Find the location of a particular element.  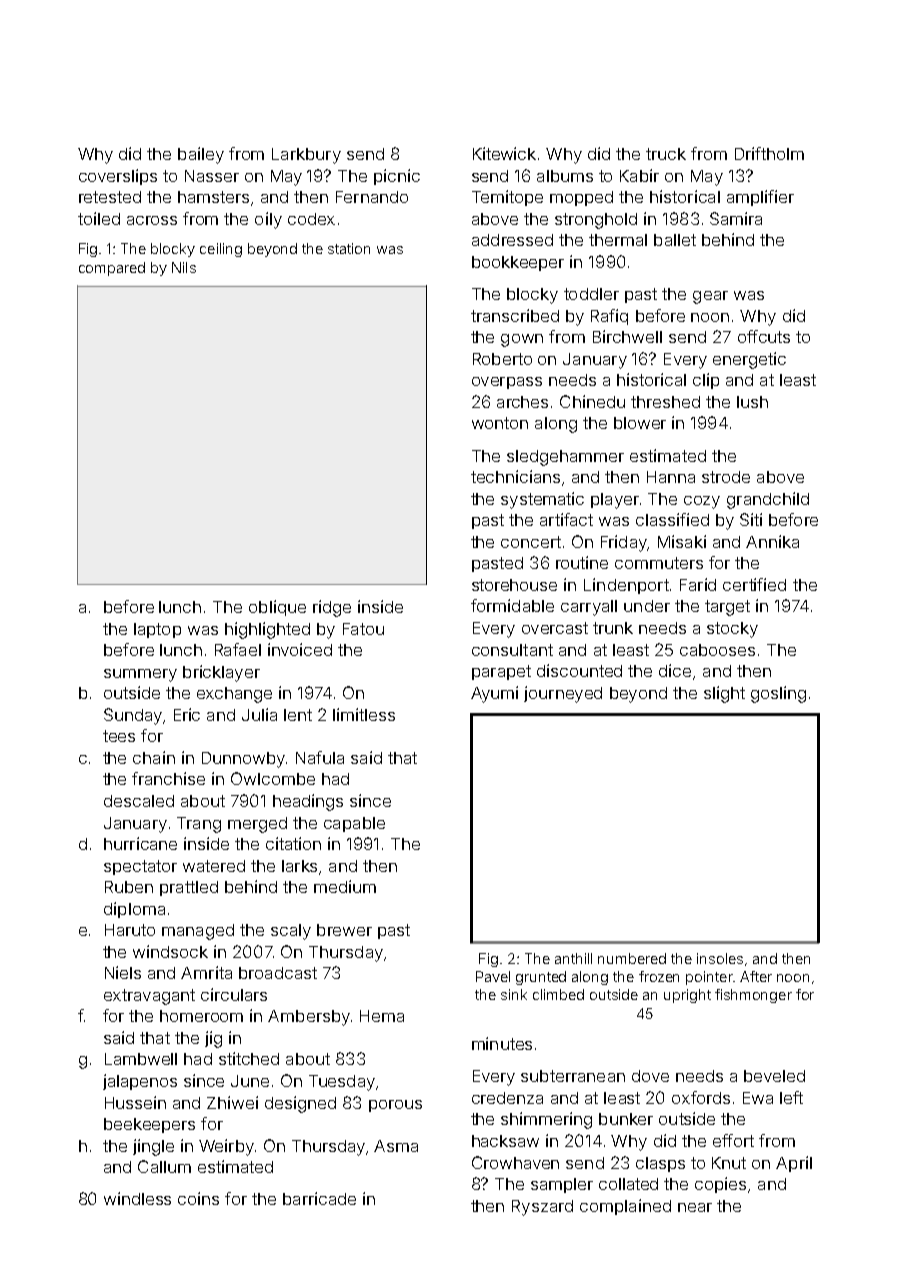

brewer is located at coordinates (344, 930).
